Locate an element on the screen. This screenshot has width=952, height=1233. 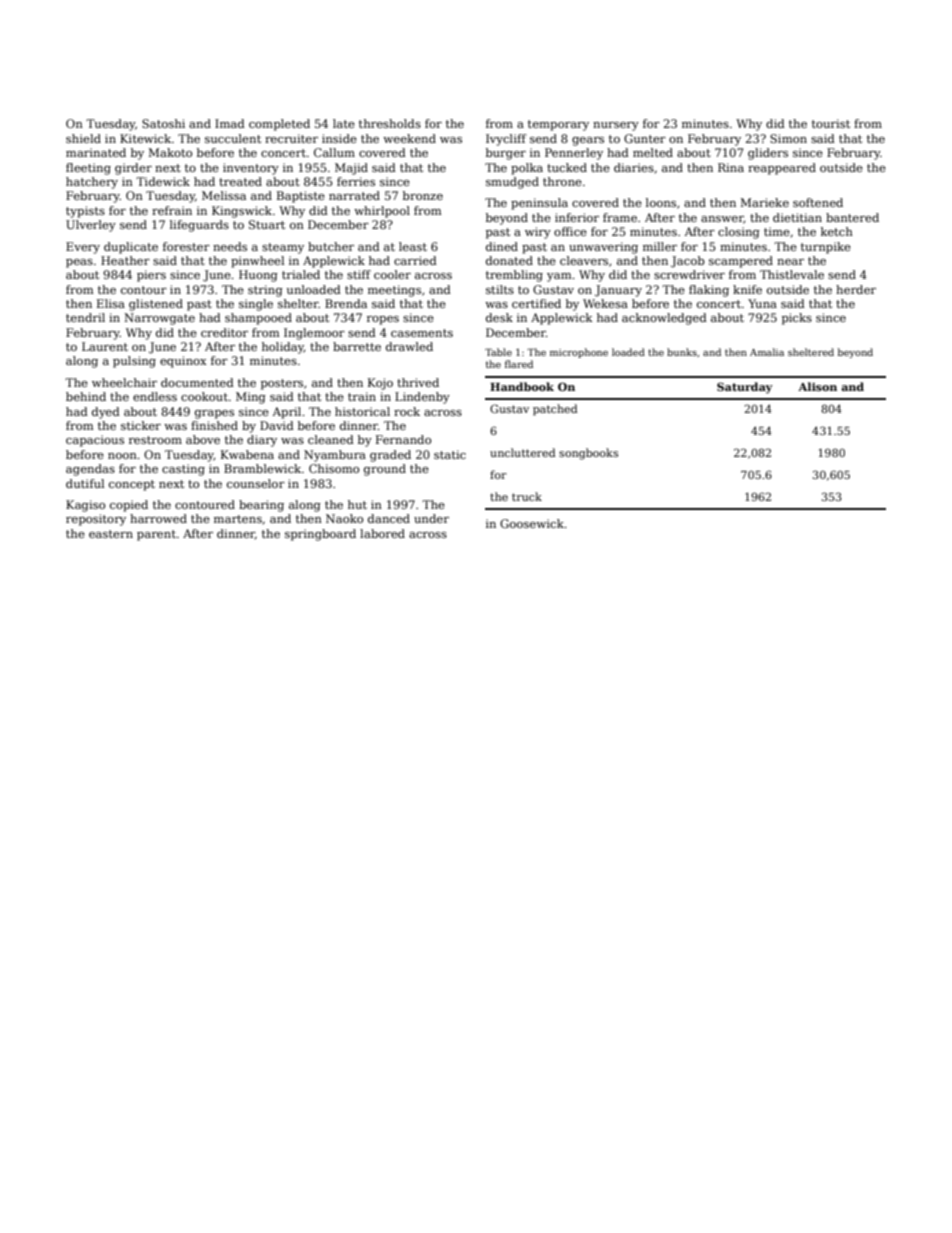
temporary is located at coordinates (558, 125).
